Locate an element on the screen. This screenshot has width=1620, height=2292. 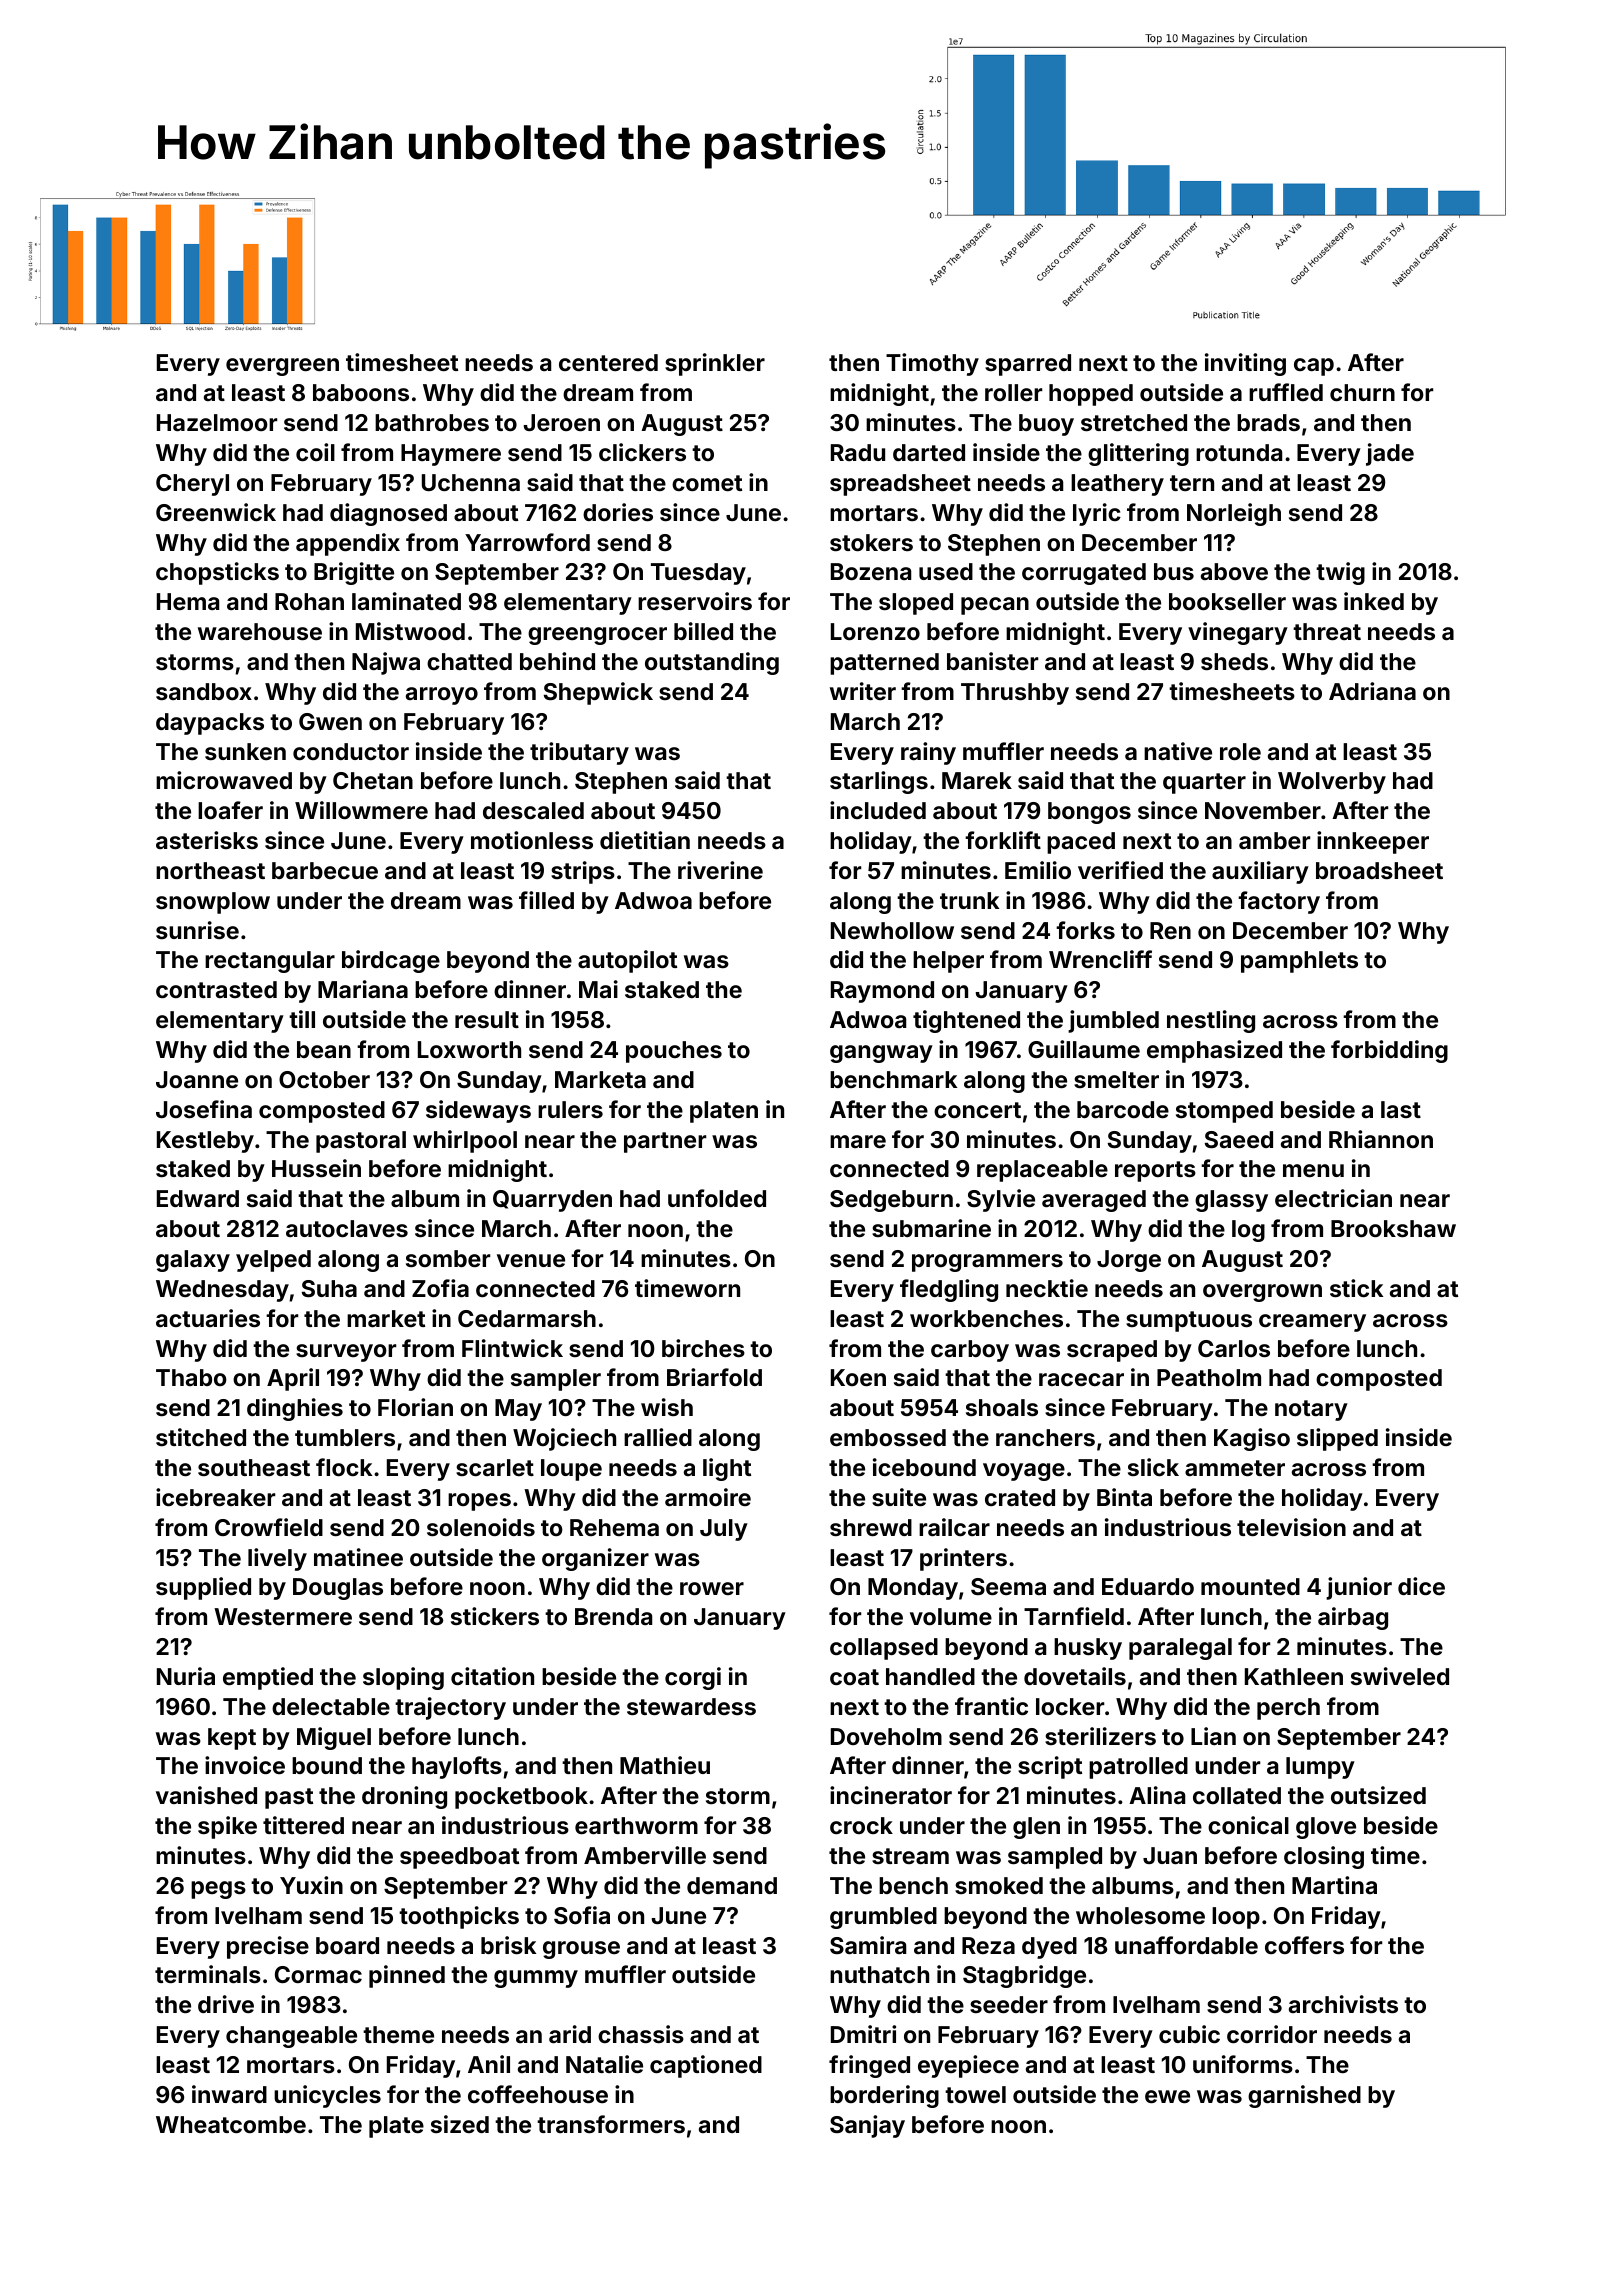
evergreen is located at coordinates (282, 367).
